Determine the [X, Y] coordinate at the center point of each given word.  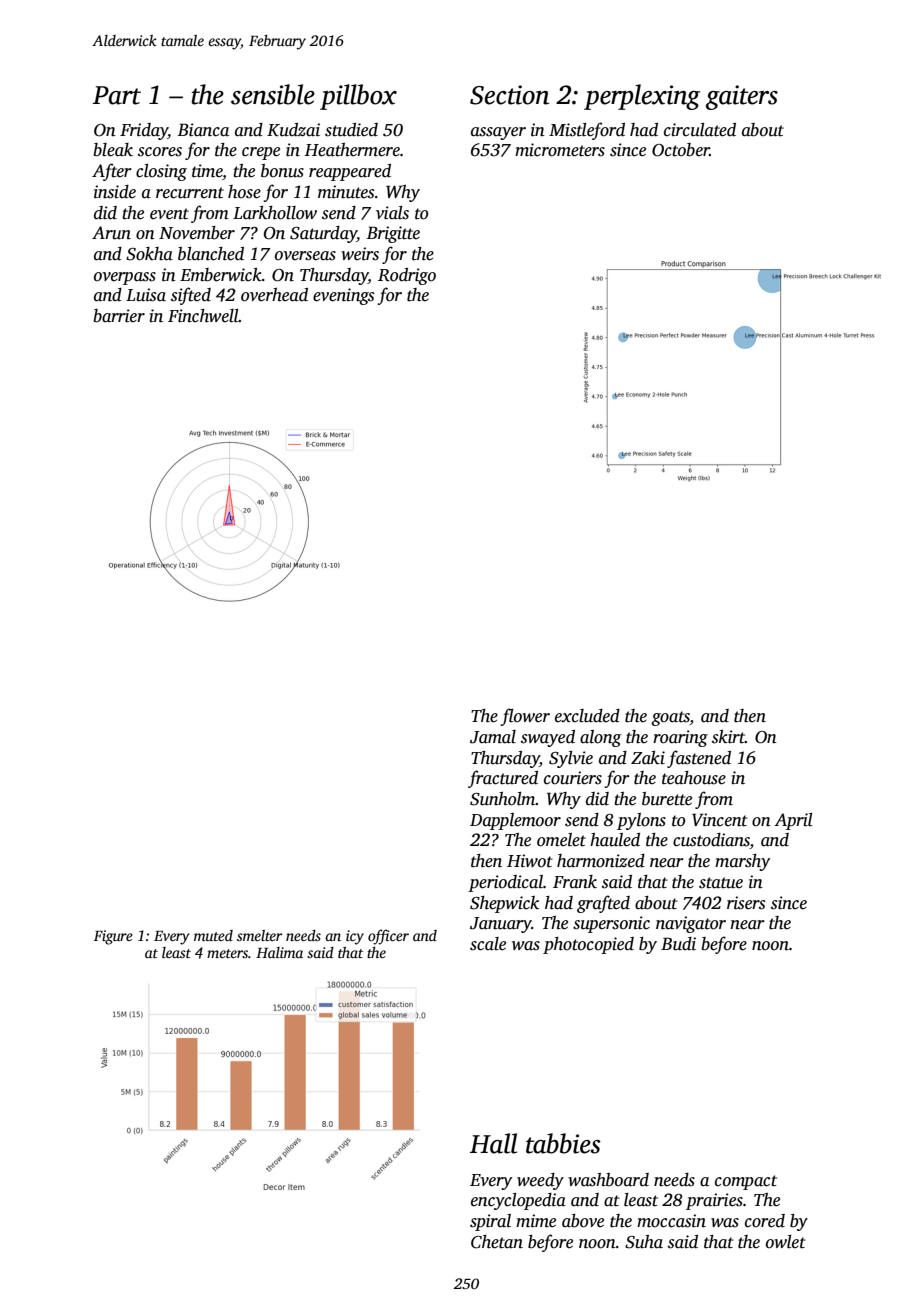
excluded [587, 716]
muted [213, 935]
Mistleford [587, 131]
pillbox [358, 97]
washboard [608, 1180]
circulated [700, 130]
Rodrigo [407, 276]
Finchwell [203, 316]
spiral [490, 1222]
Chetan [497, 1242]
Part [117, 95]
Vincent [720, 820]
